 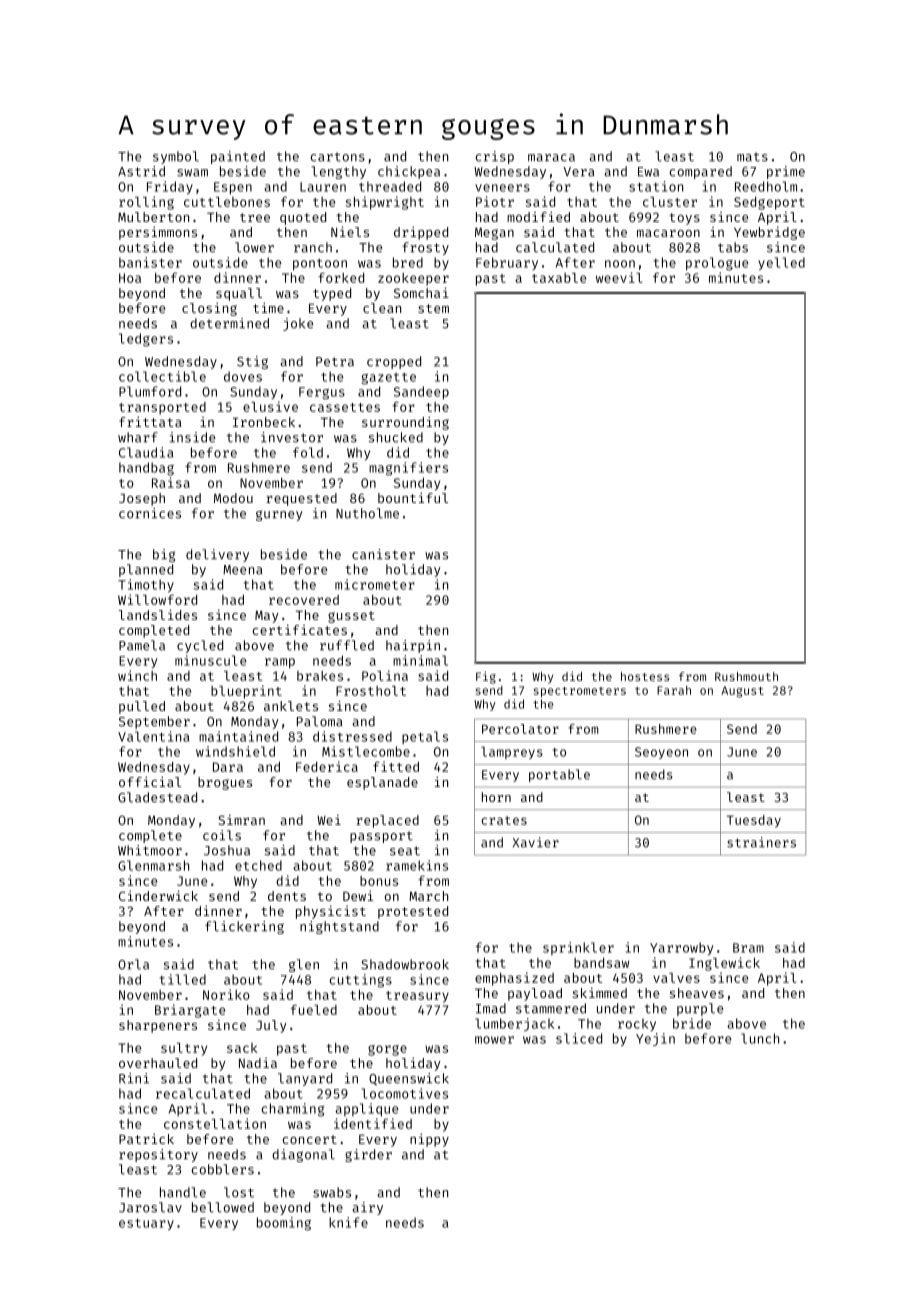 I want to click on toys, so click(x=684, y=219).
